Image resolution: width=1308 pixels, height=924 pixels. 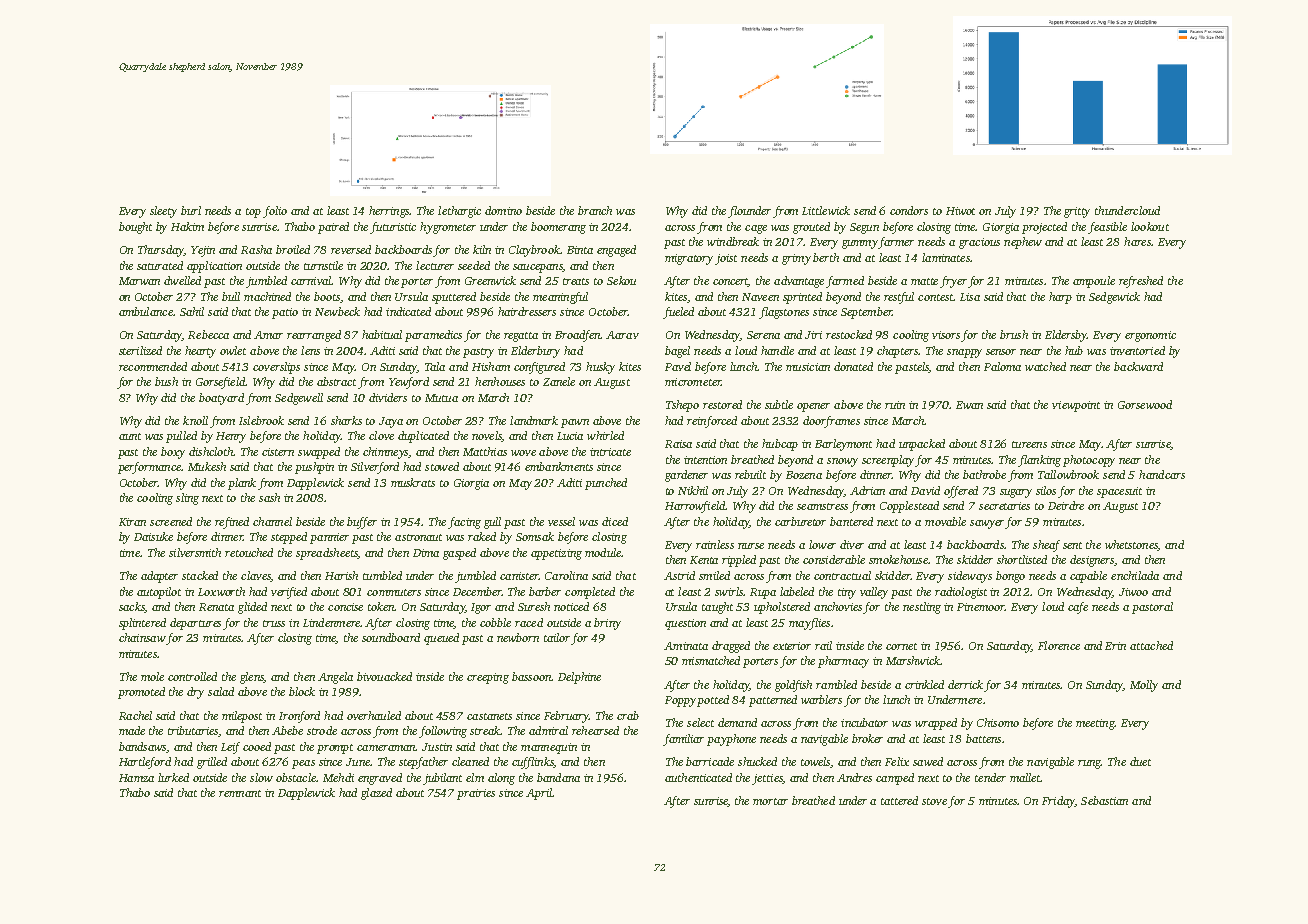 I want to click on burl, so click(x=191, y=210).
